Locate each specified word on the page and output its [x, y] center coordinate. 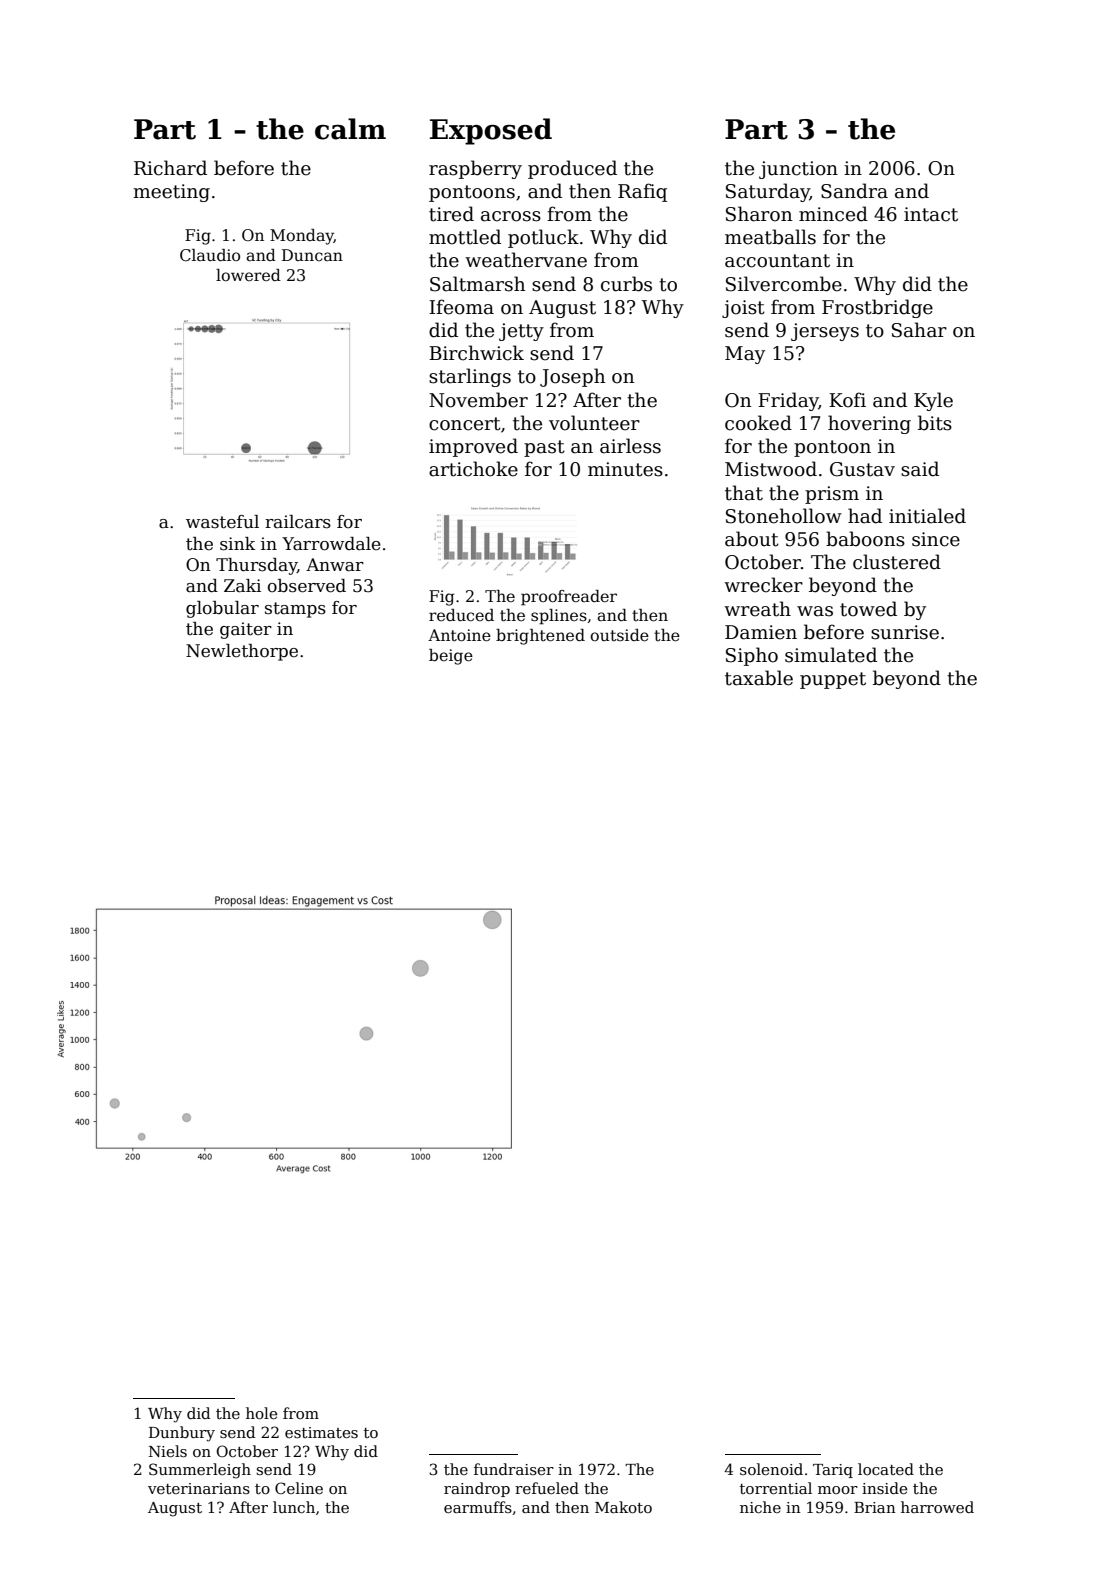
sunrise [905, 632]
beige [451, 657]
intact [931, 214]
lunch [294, 1507]
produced [572, 169]
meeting [171, 193]
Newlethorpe [242, 652]
